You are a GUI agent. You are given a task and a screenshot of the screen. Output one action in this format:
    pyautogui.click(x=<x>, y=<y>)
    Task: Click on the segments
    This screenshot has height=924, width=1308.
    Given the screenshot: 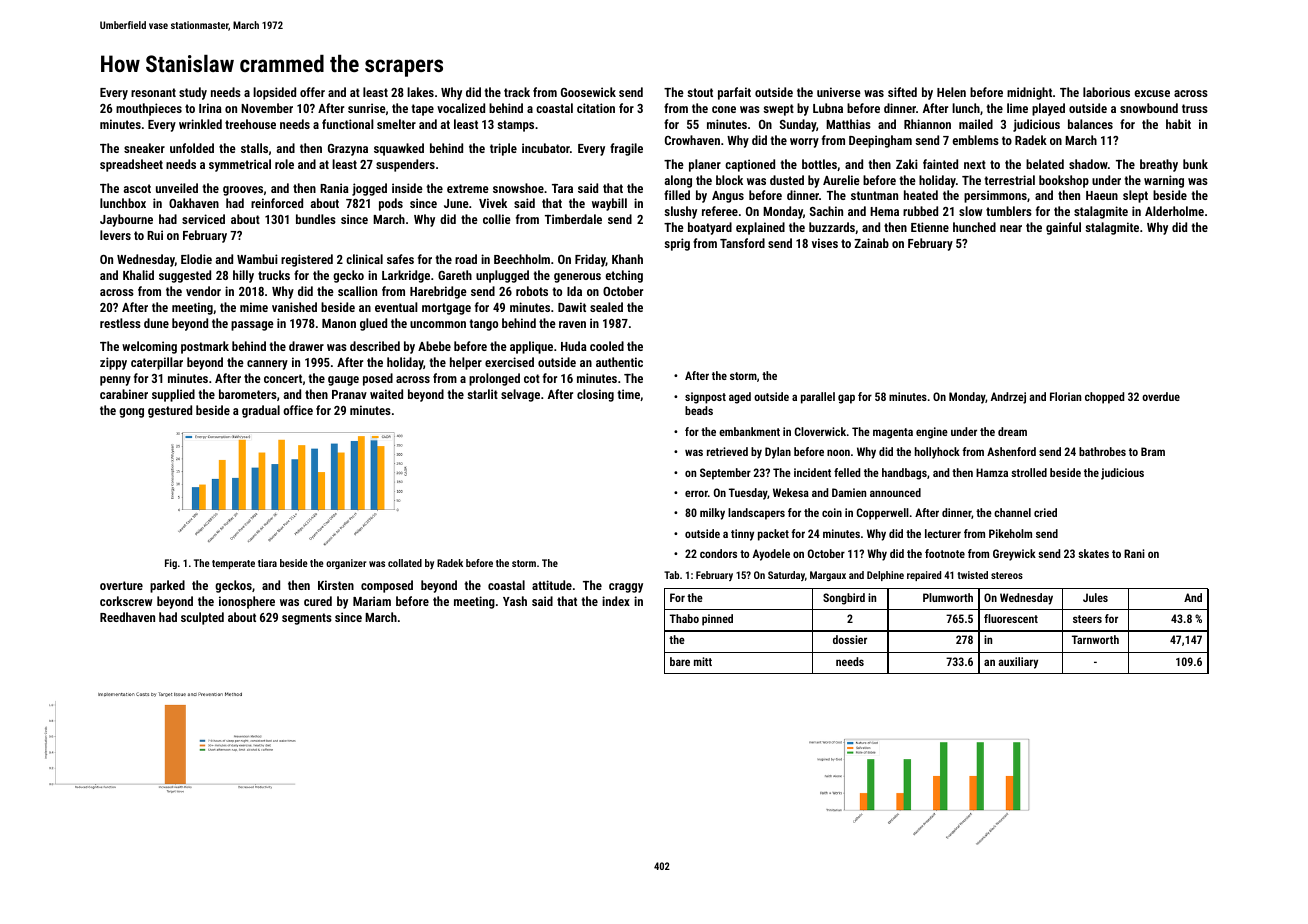 What is the action you would take?
    pyautogui.click(x=307, y=619)
